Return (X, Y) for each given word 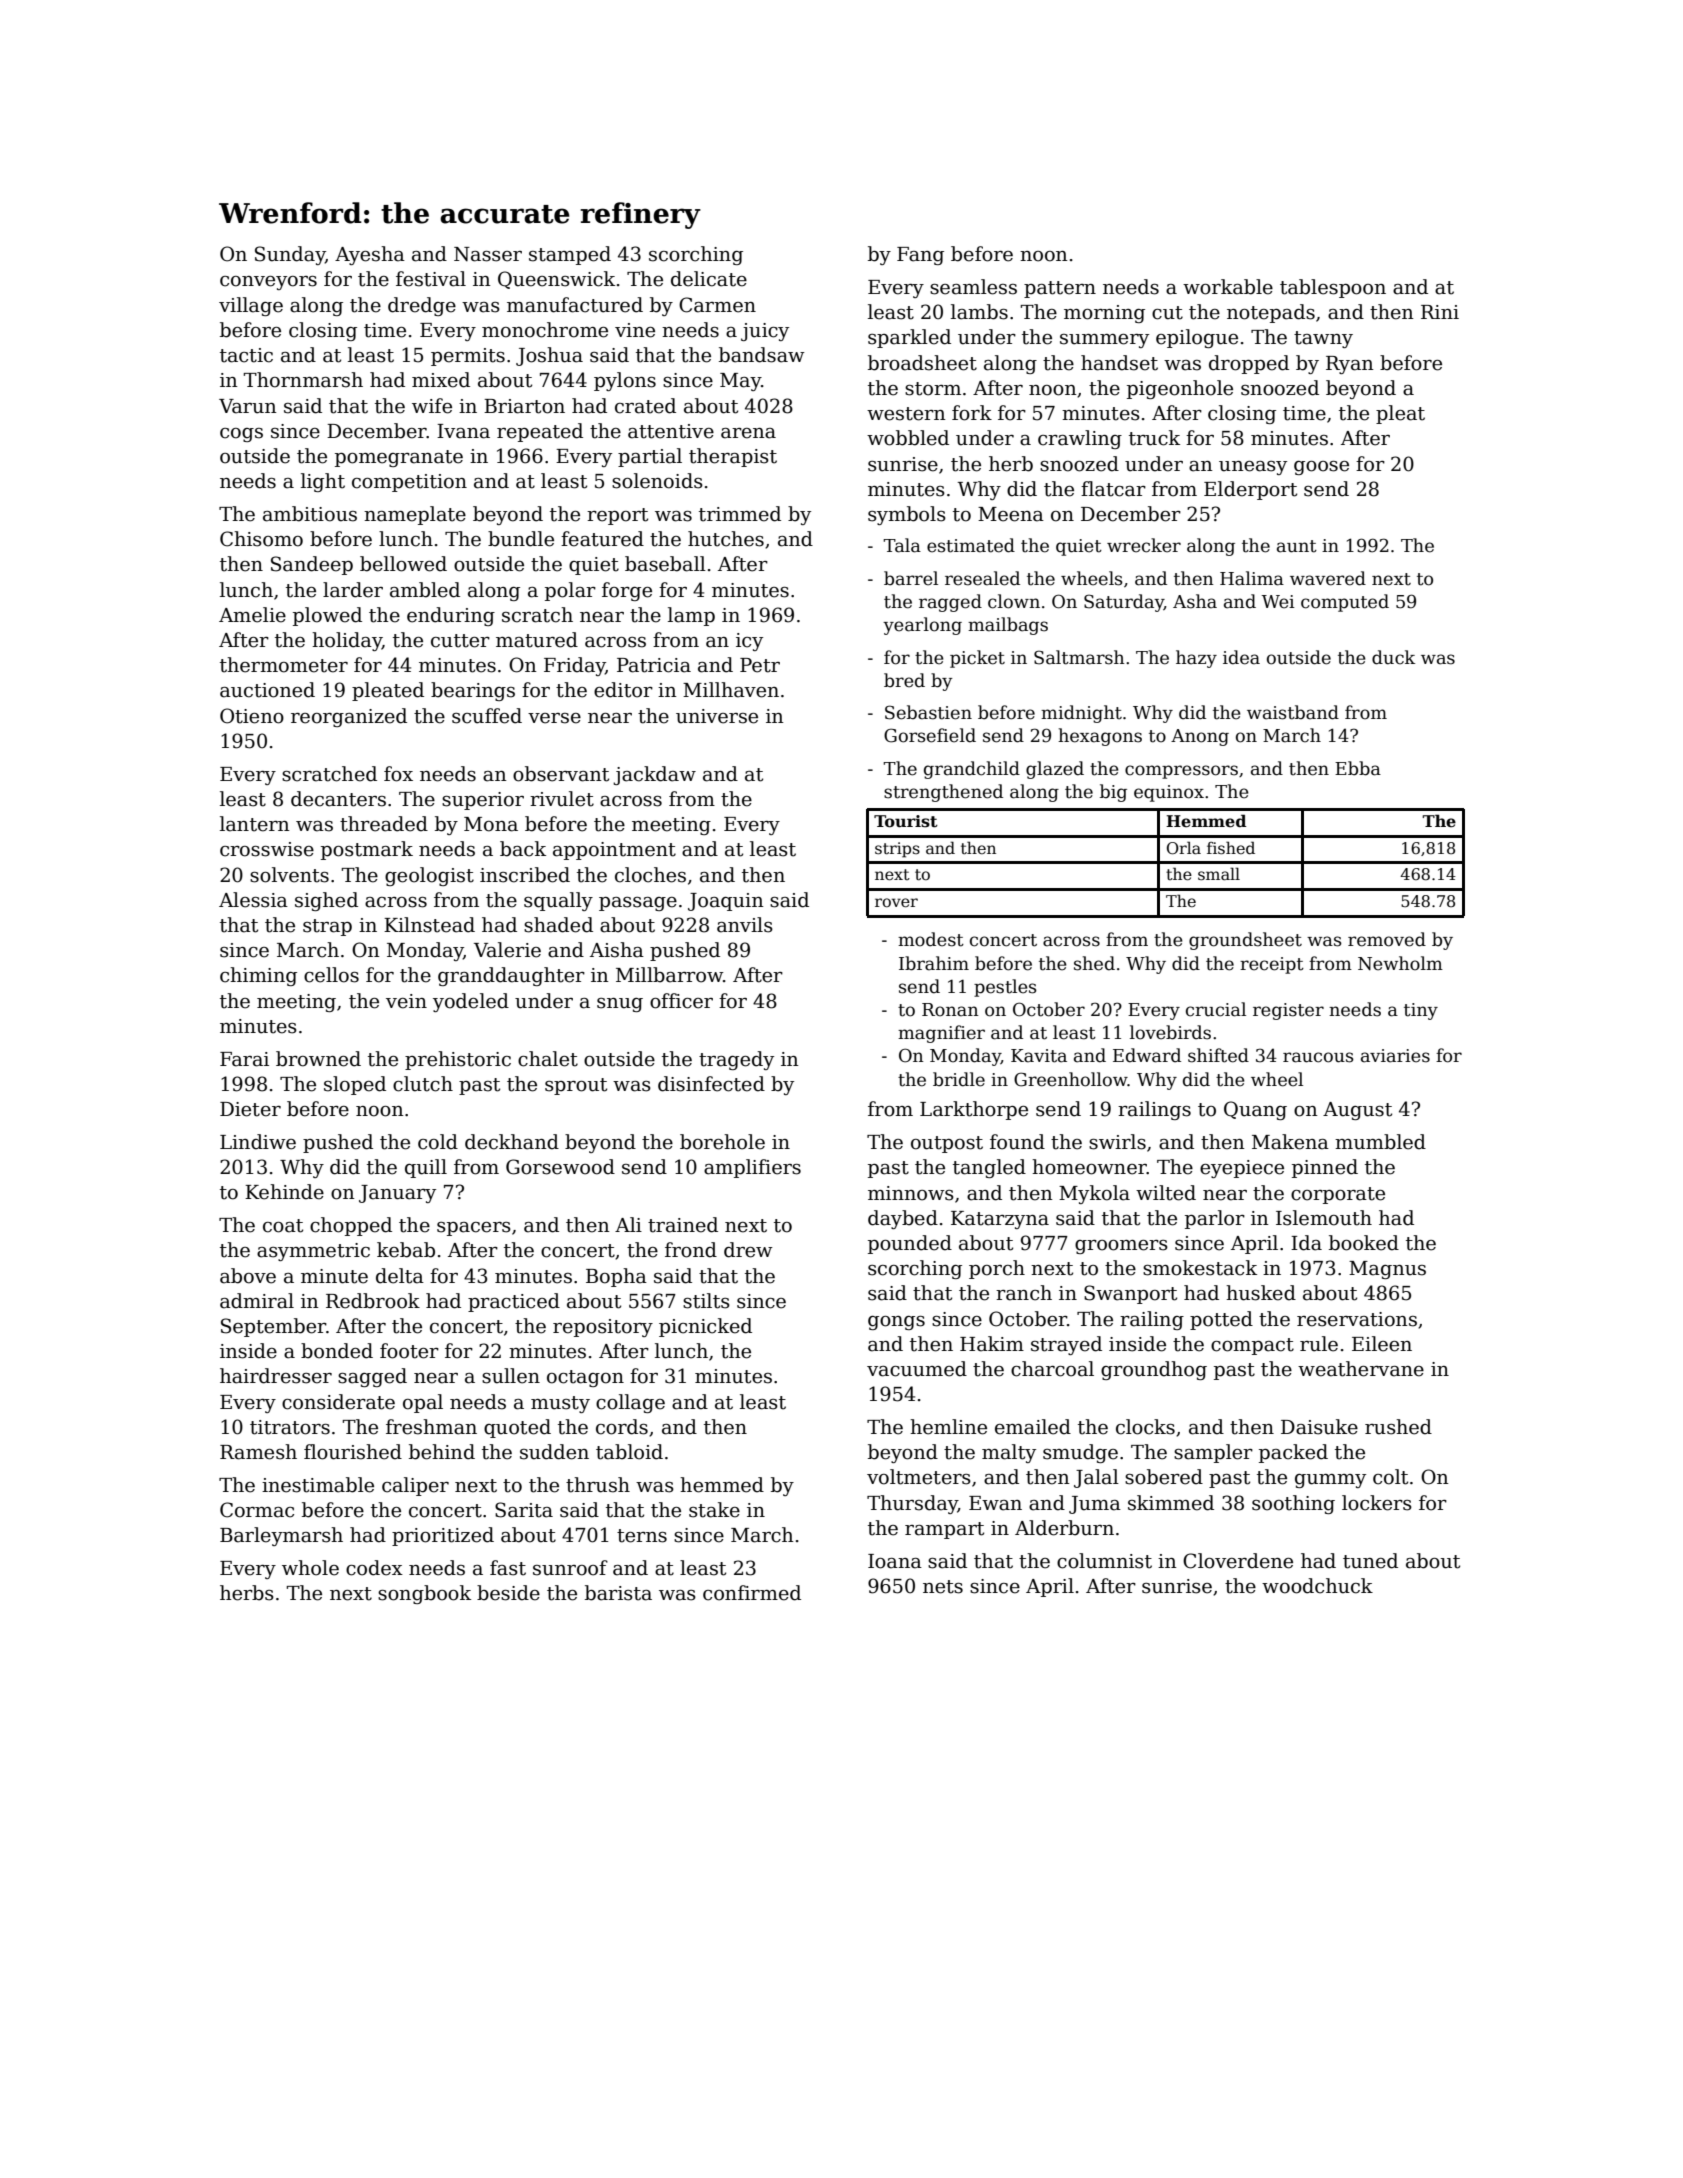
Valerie (507, 950)
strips (897, 850)
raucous (1318, 1057)
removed (1387, 939)
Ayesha (370, 255)
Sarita (524, 1510)
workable (1228, 287)
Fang (920, 256)
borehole (722, 1142)
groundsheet (1245, 941)
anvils (745, 925)
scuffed (487, 716)
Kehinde (284, 1192)
